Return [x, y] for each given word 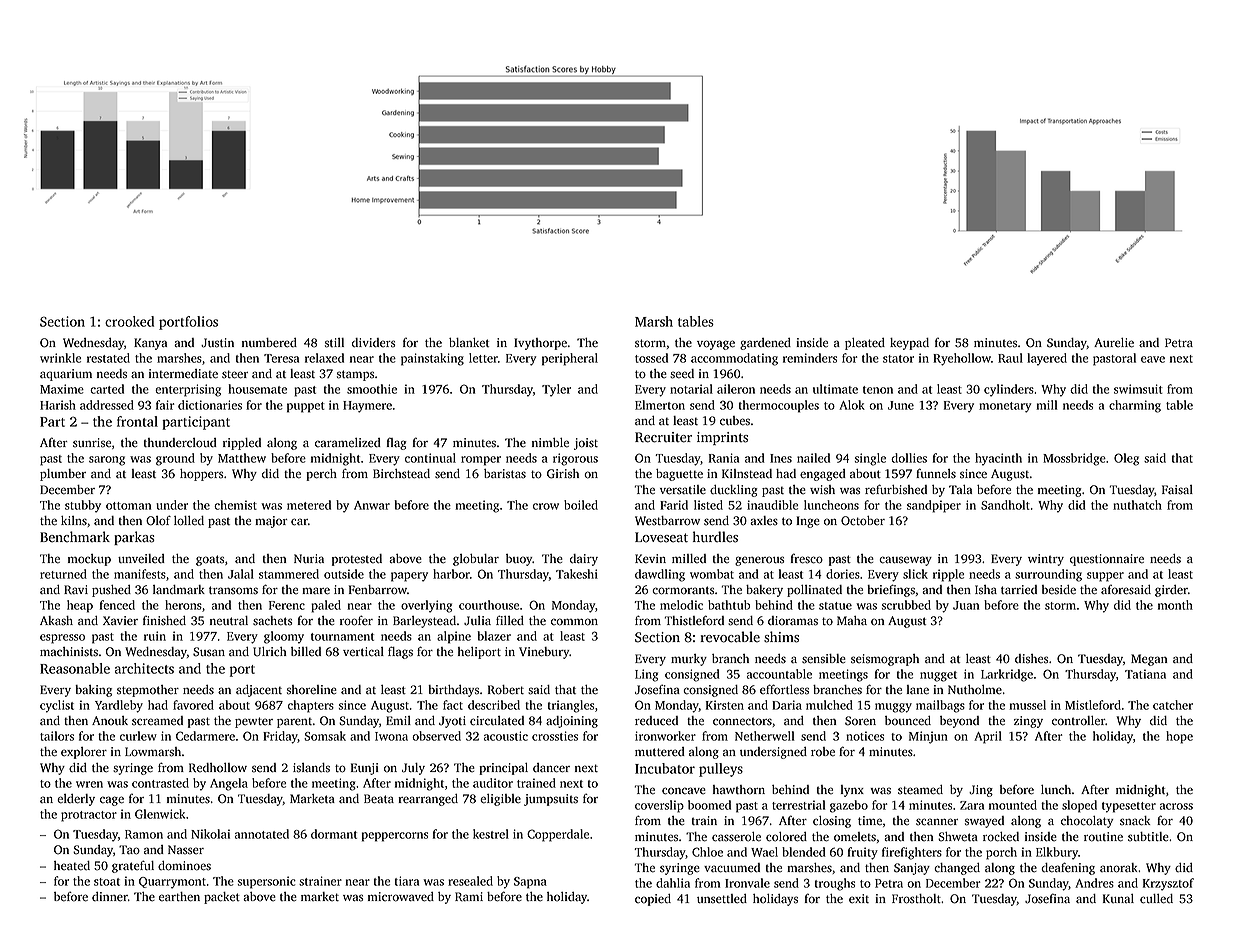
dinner [110, 897]
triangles [571, 706]
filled [510, 620]
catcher [1173, 705]
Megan [1149, 660]
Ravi [76, 589]
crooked [129, 321]
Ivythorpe [540, 344]
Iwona [391, 736]
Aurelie [1114, 343]
